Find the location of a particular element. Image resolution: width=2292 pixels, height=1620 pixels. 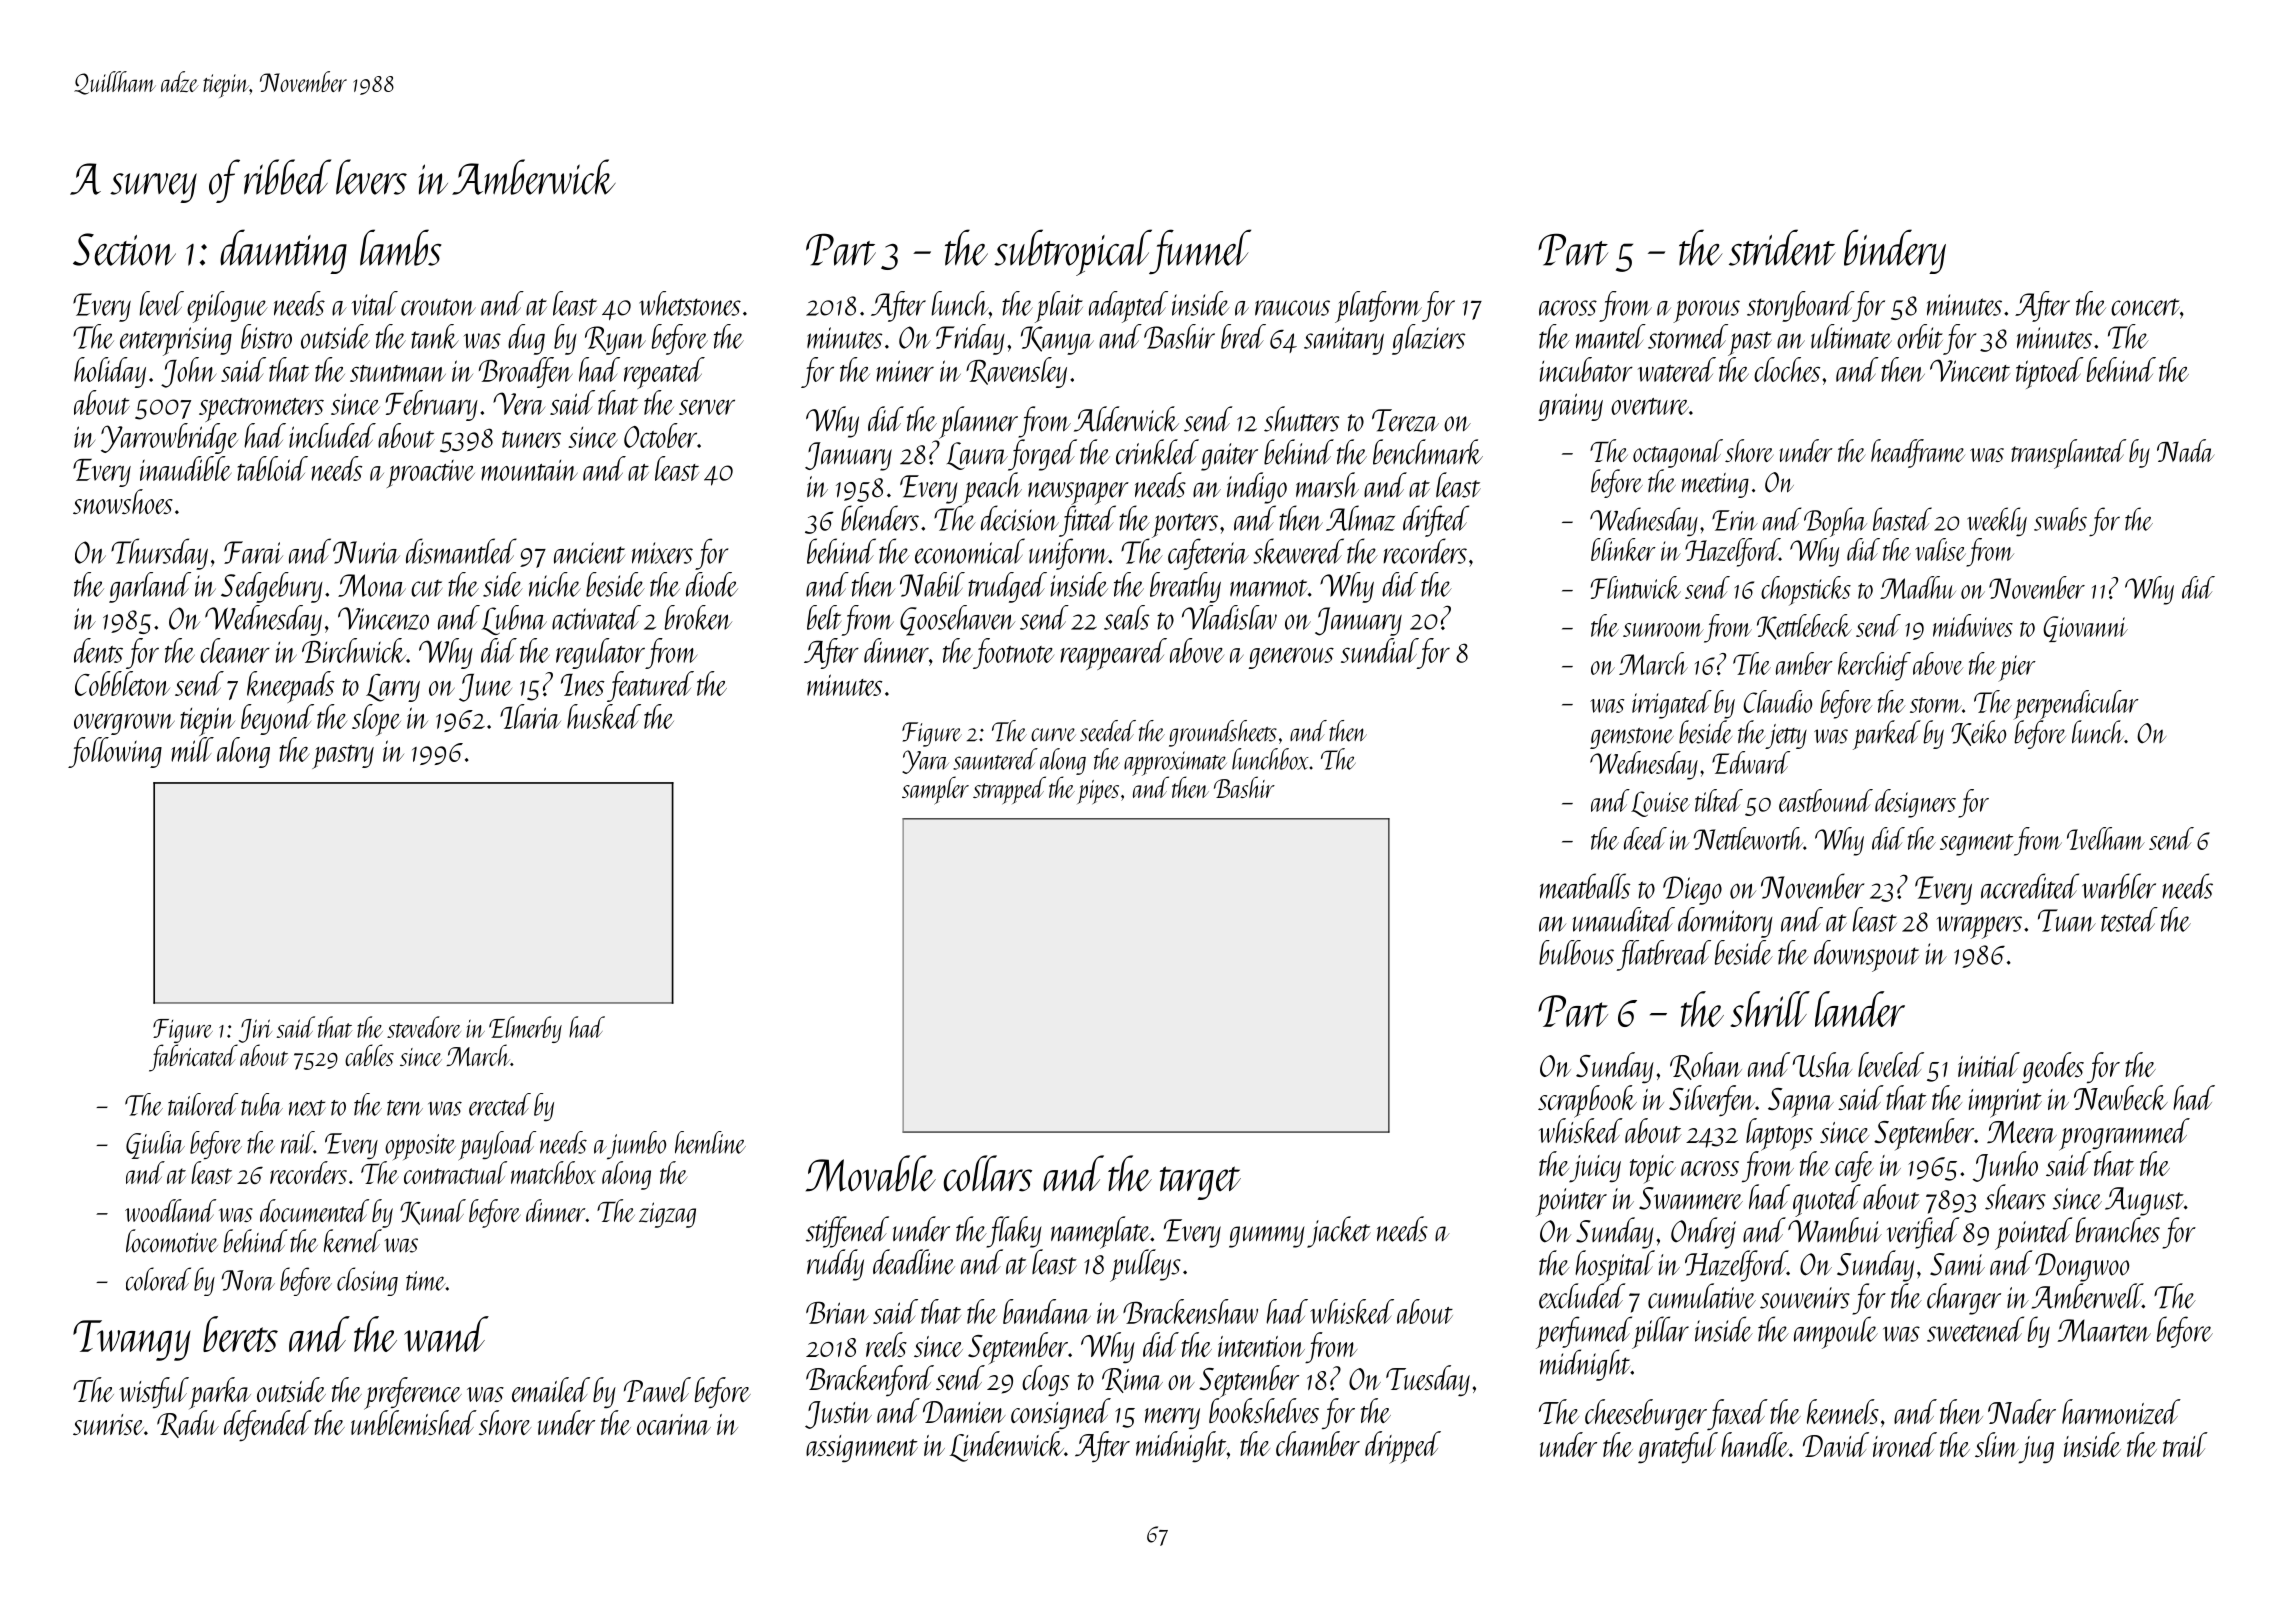

matchbox is located at coordinates (553, 1172).
